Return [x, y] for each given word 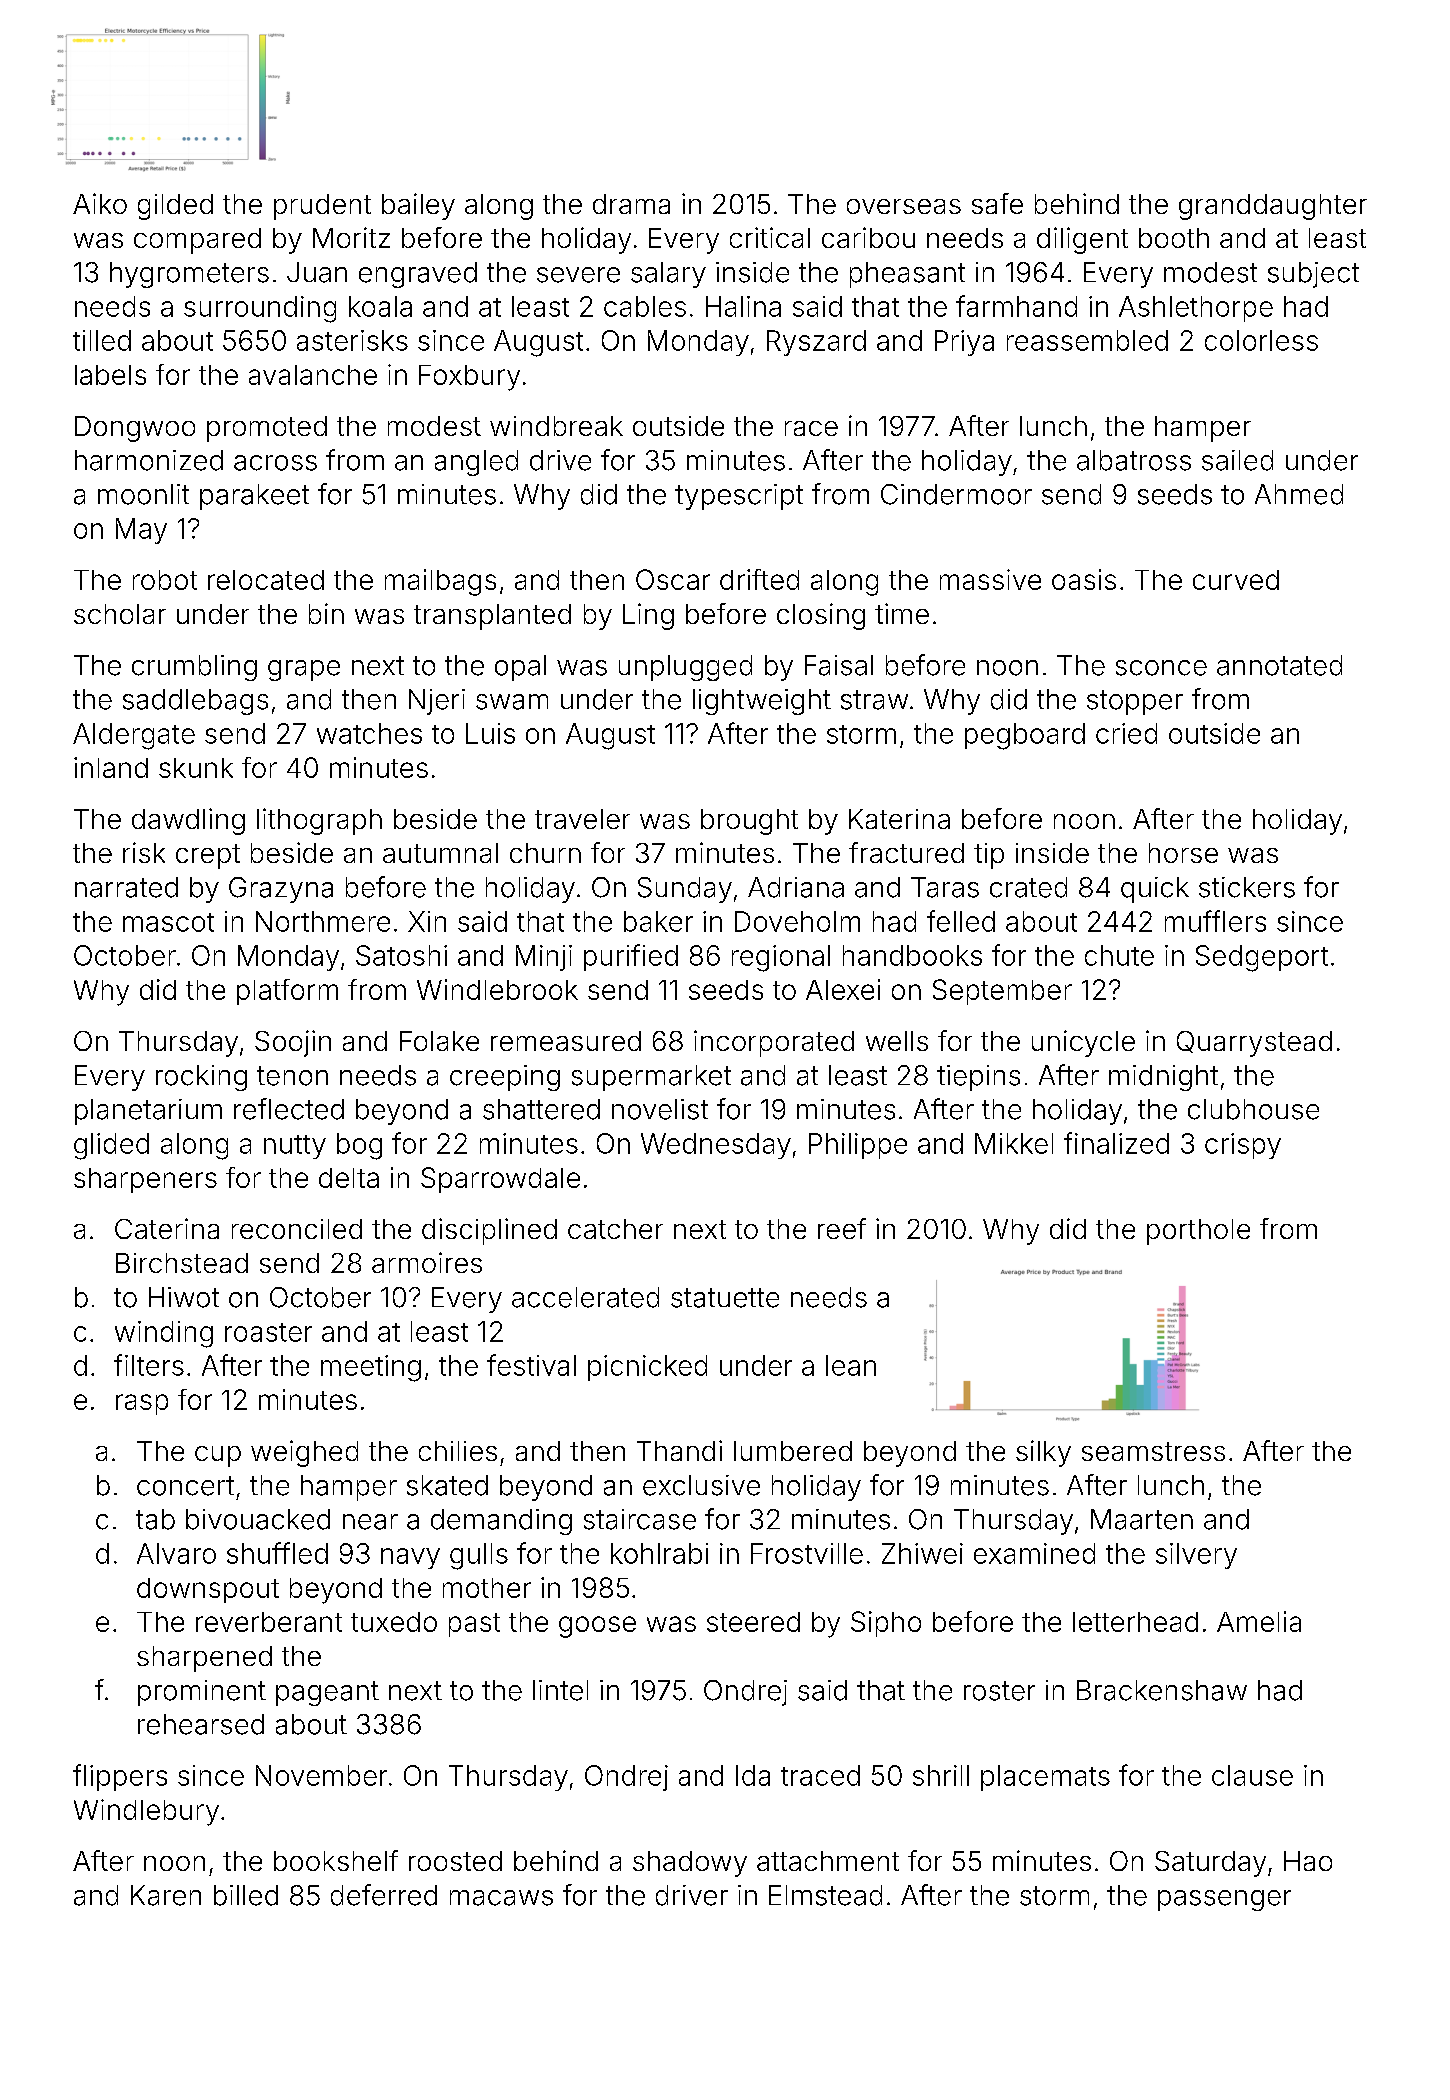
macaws [501, 1898]
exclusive [701, 1485]
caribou [868, 237]
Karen [166, 1895]
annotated [1279, 665]
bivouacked [258, 1519]
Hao [1308, 1861]
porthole [1198, 1232]
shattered [541, 1109]
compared [197, 241]
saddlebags [195, 702]
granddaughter [1273, 207]
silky [1043, 1453]
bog [359, 1146]
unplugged [685, 668]
